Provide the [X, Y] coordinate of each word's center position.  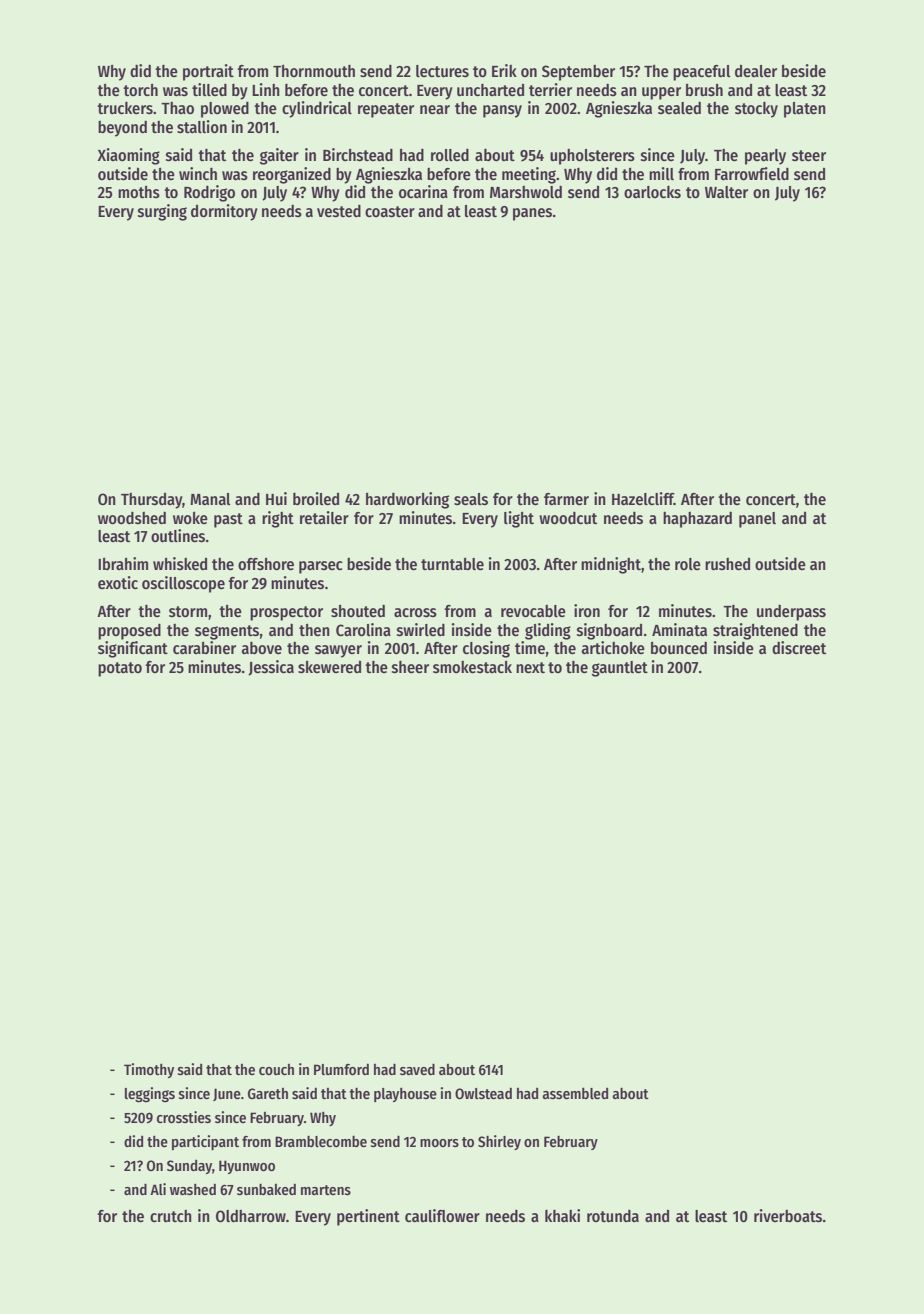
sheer [410, 667]
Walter [726, 192]
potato [120, 669]
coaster [390, 212]
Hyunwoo [247, 1167]
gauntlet [620, 669]
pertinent [368, 1217]
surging [162, 212]
